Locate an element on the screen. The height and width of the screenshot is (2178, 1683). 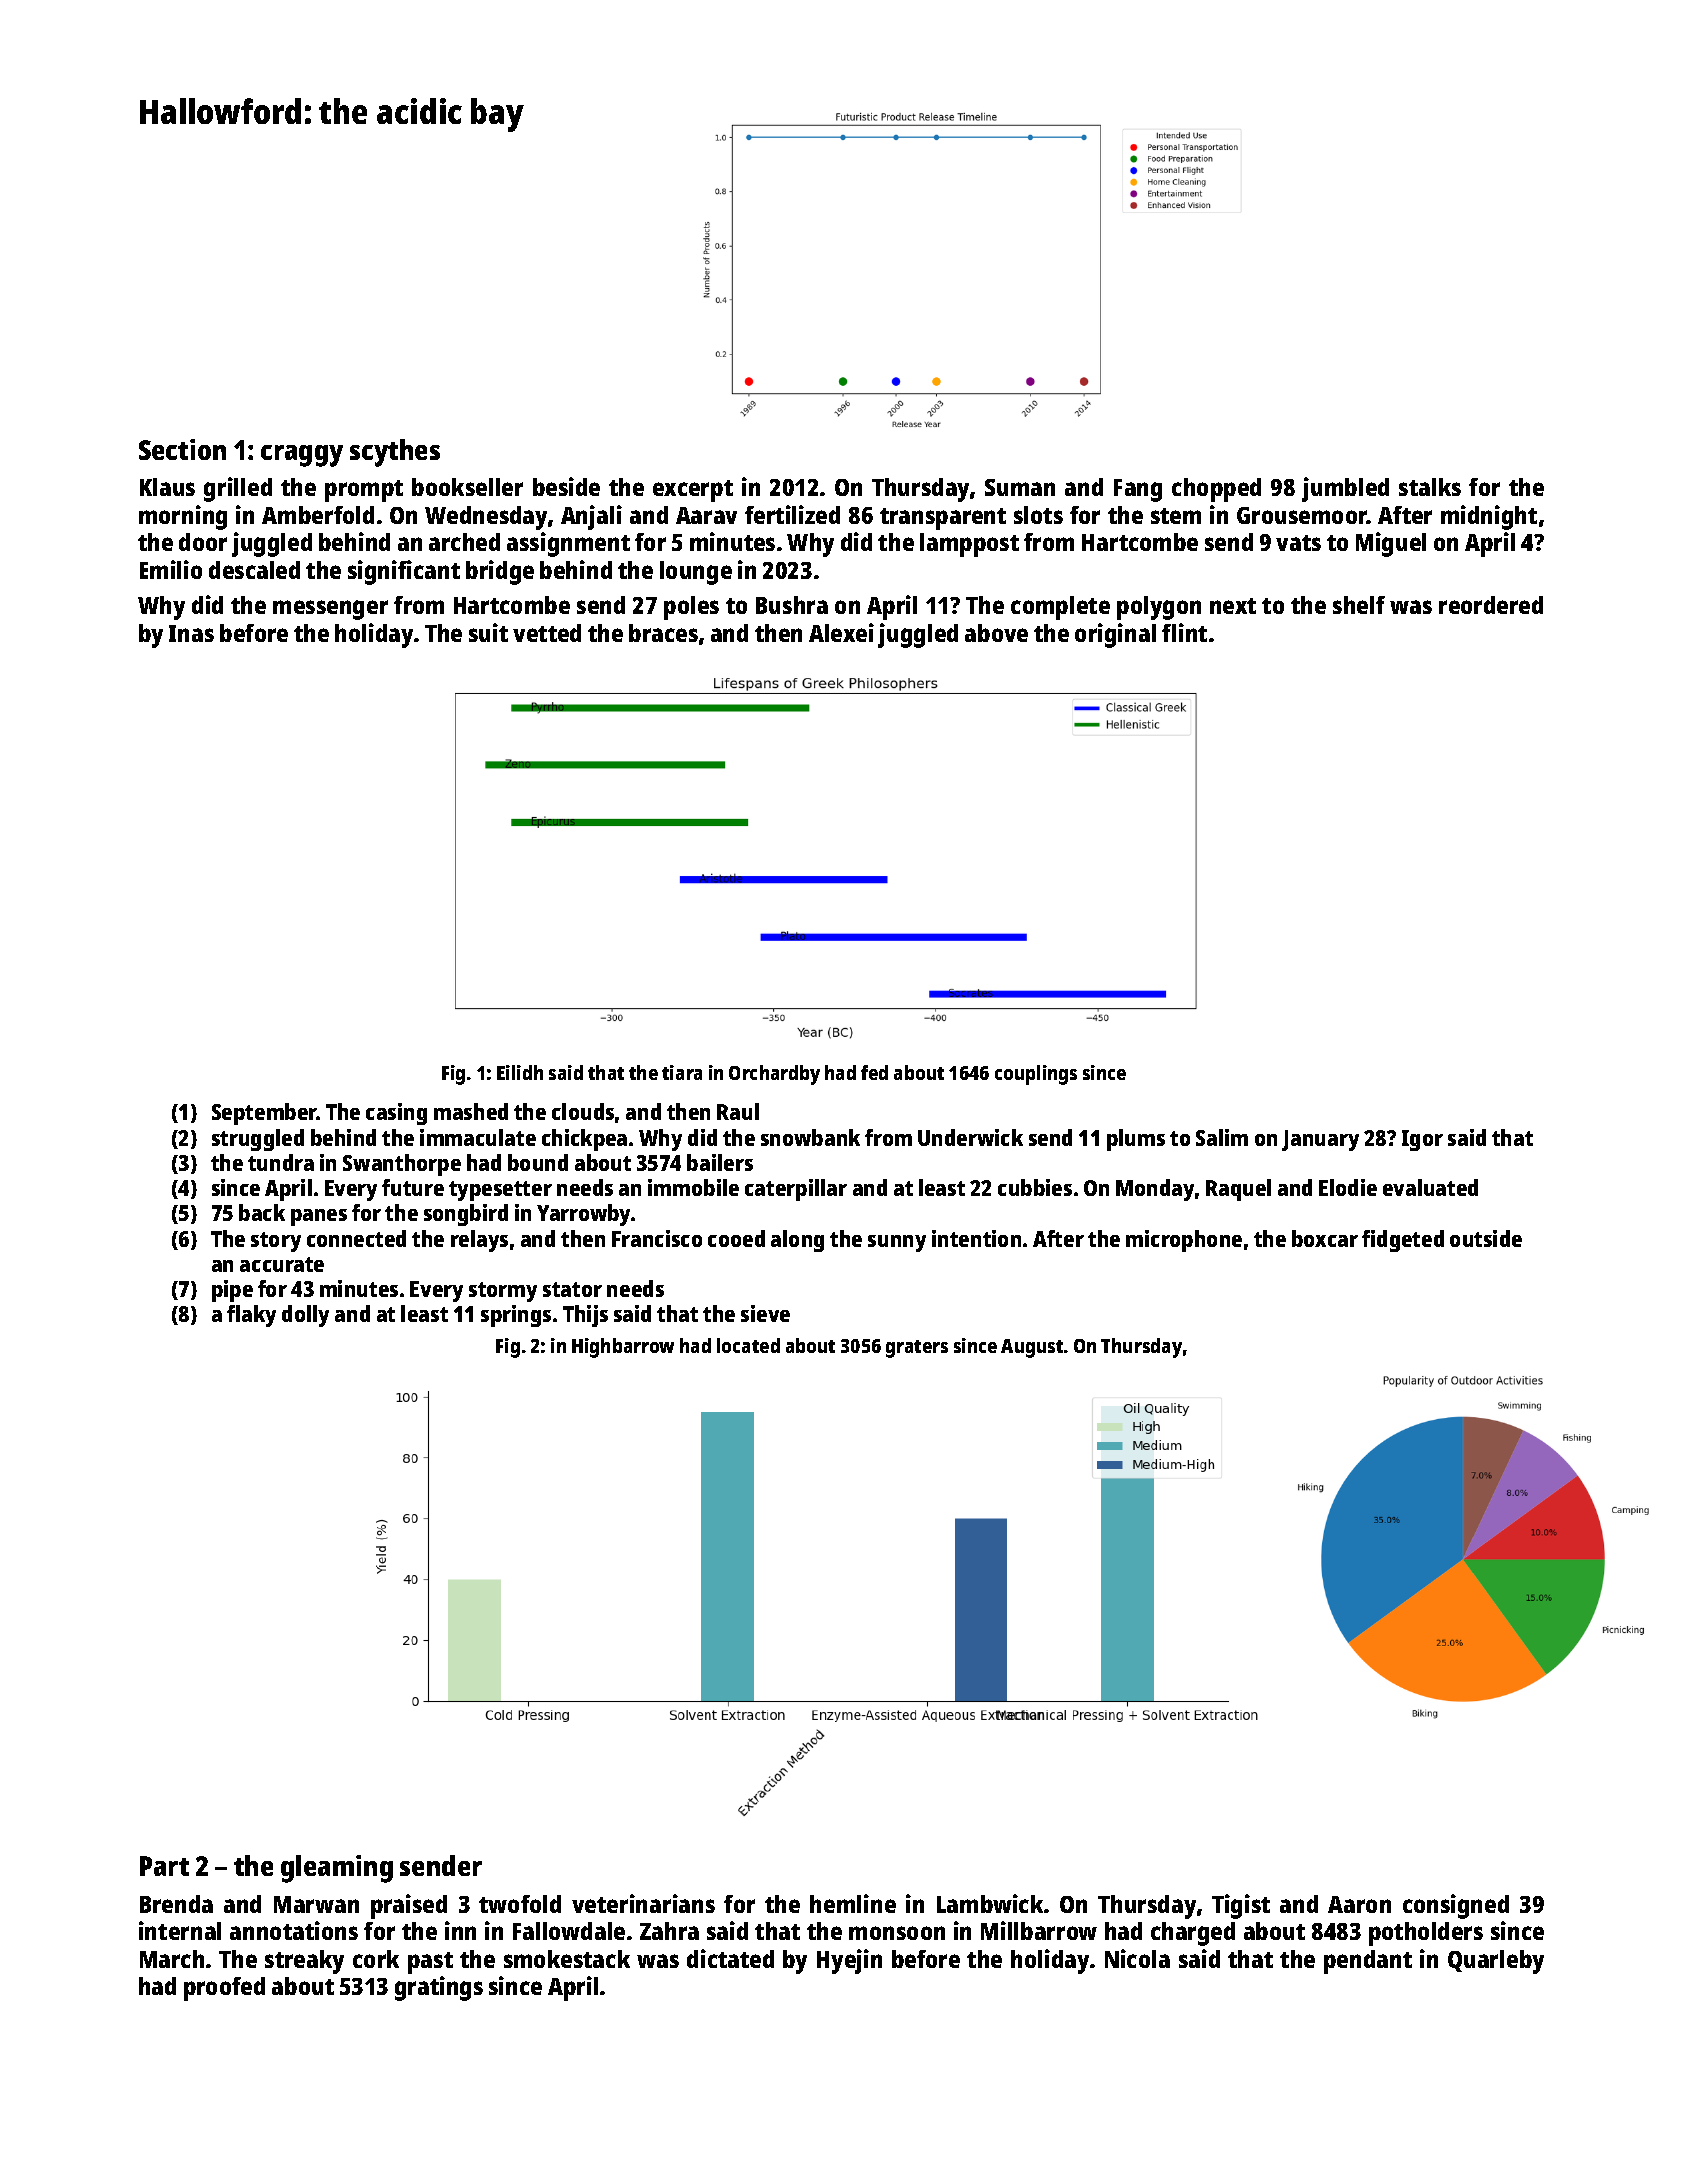
poles is located at coordinates (691, 608).
